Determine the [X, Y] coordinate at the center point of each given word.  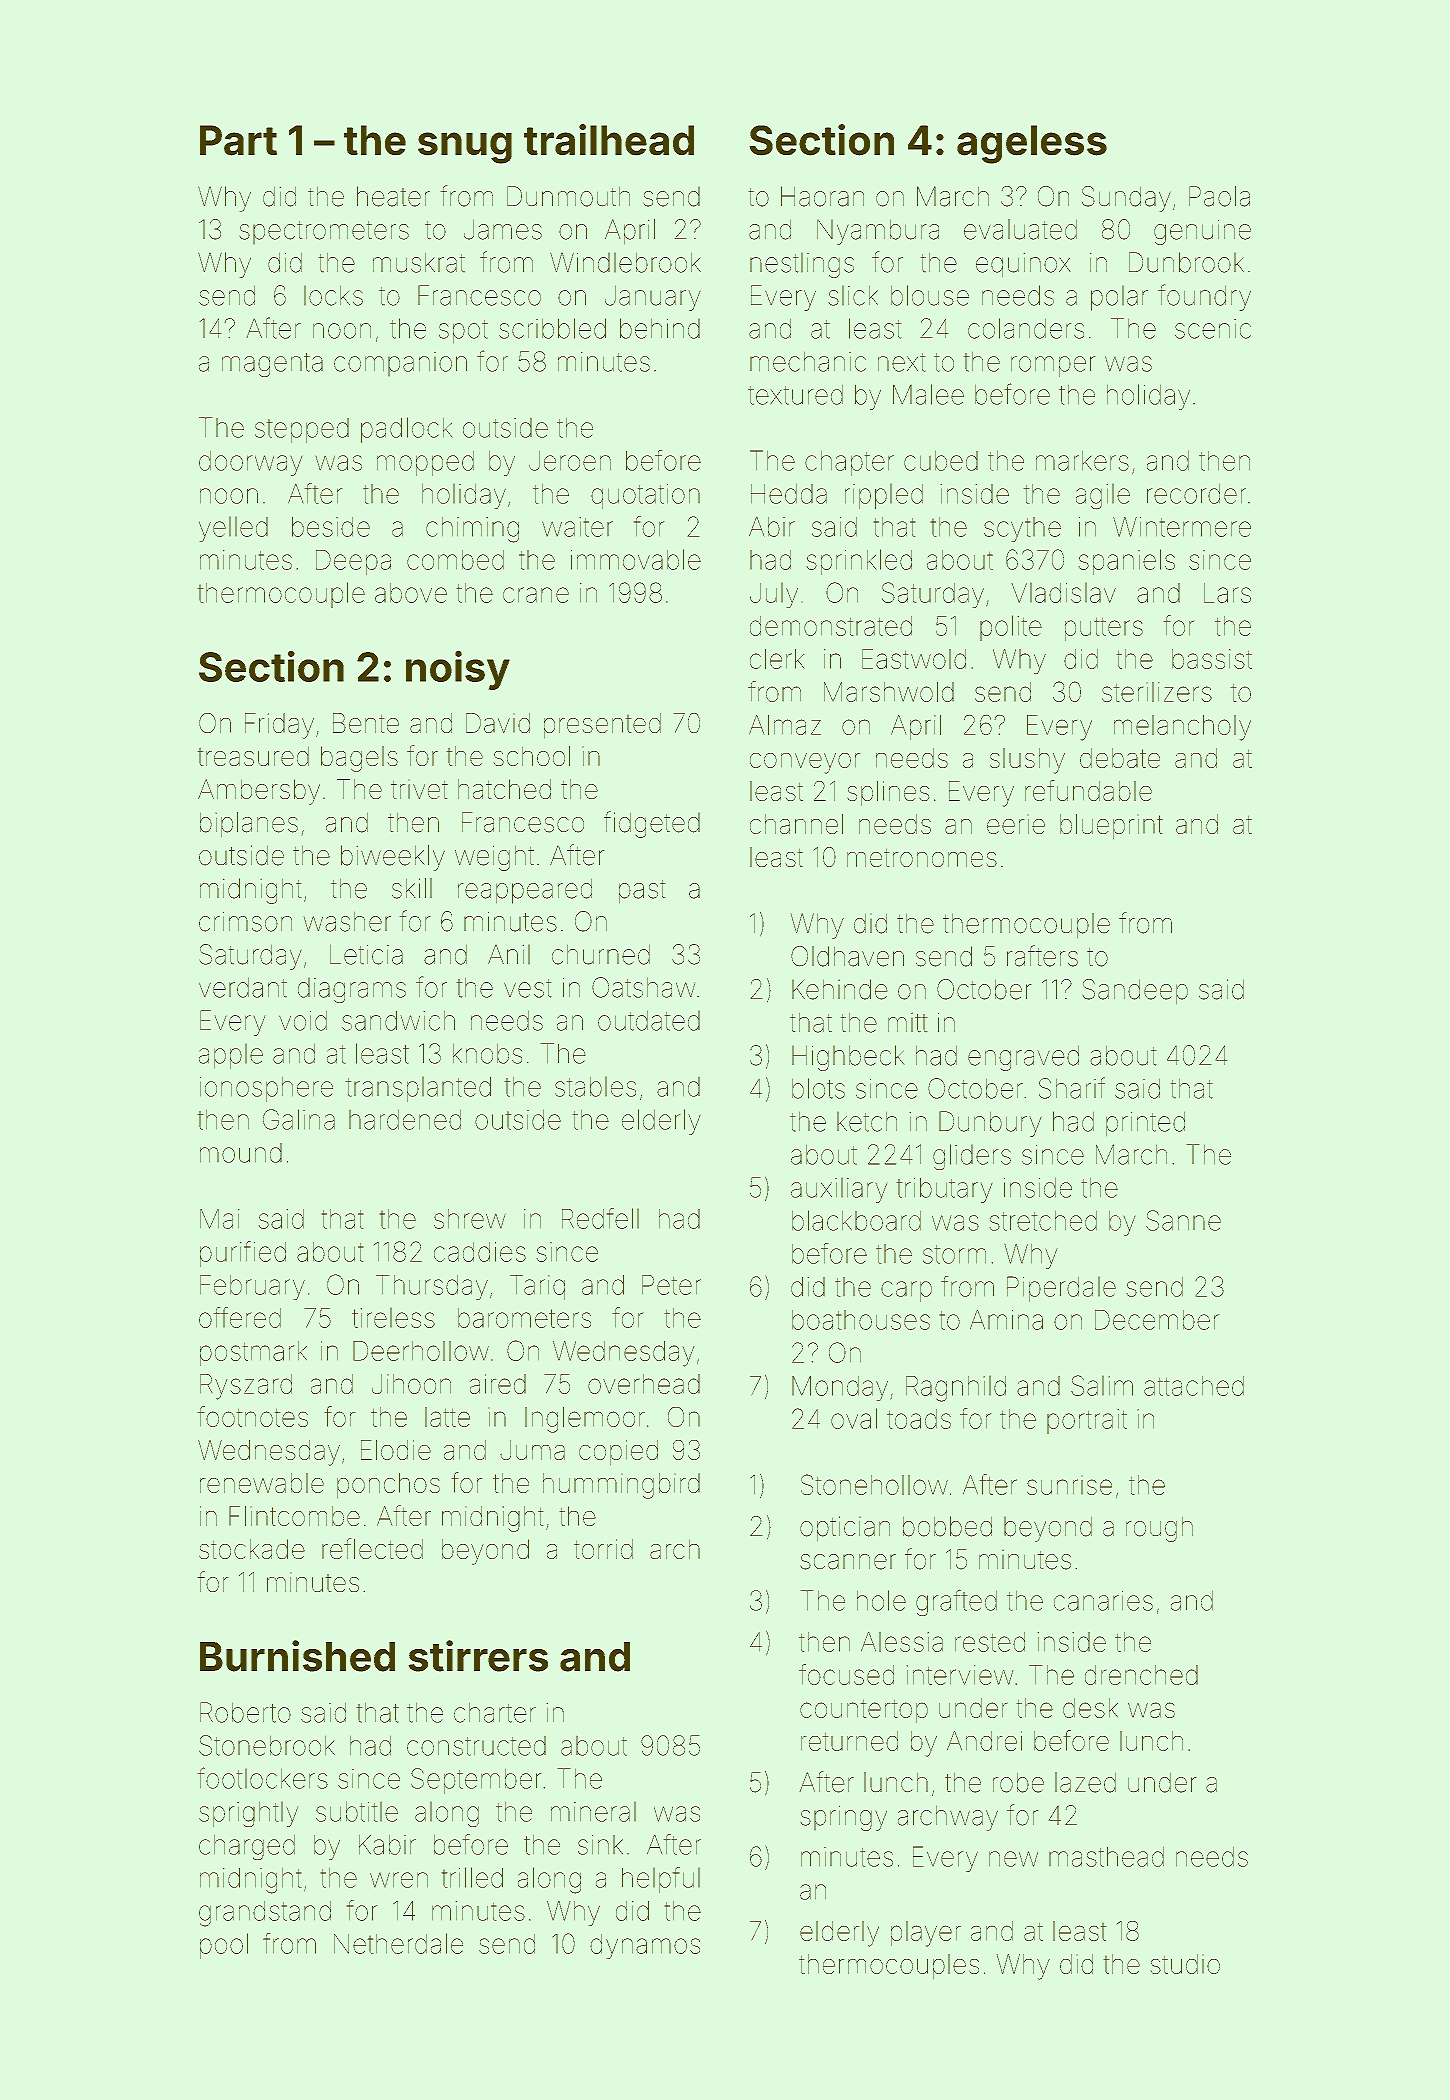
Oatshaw [644, 987]
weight [494, 858]
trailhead [609, 140]
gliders [972, 1157]
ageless [1032, 144]
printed [1145, 1124]
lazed [1085, 1782]
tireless [393, 1317]
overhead [644, 1384]
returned [849, 1741]
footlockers [262, 1778]
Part [238, 140]
